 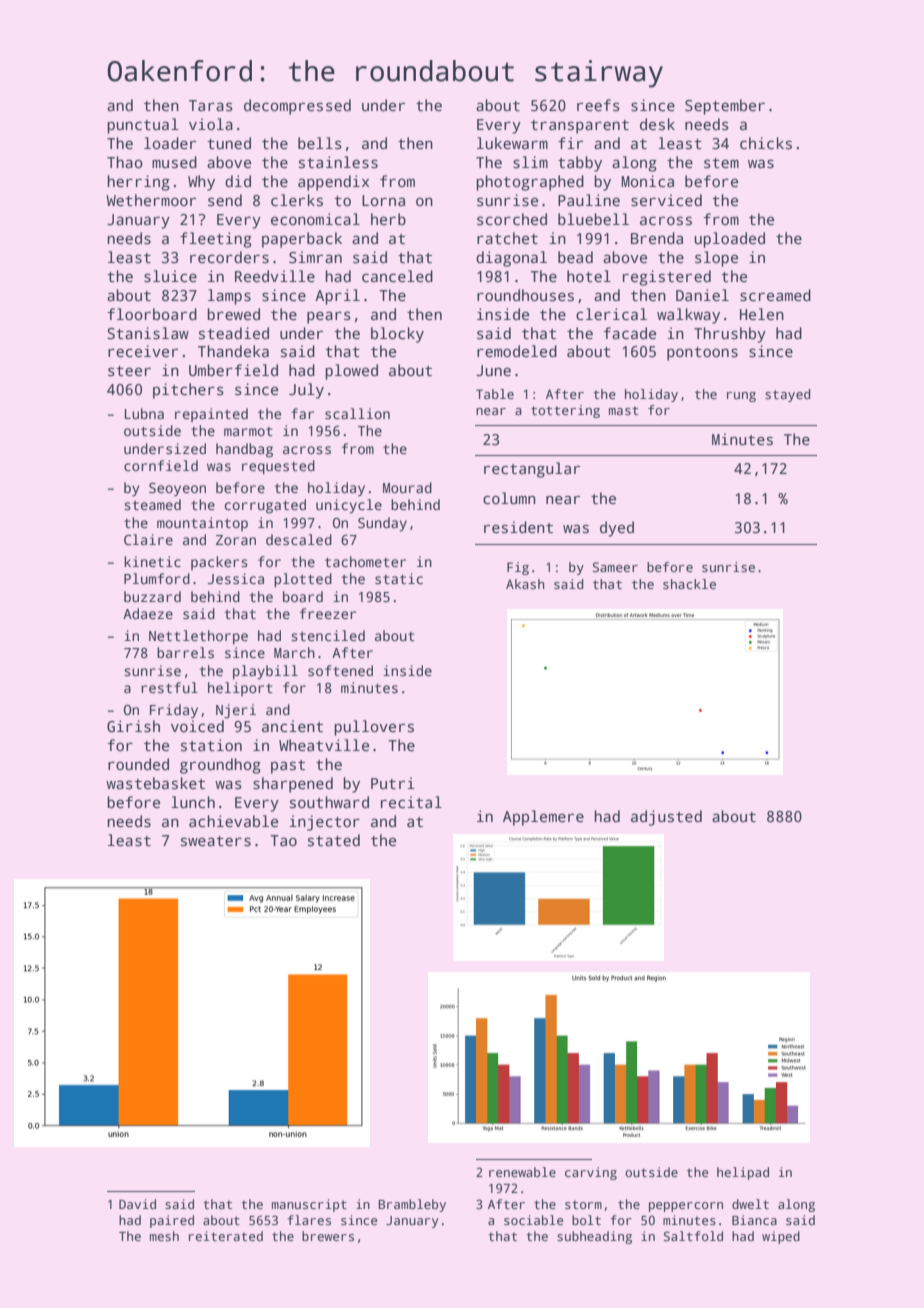 What do you see at coordinates (236, 578) in the screenshot?
I see `Jessica` at bounding box center [236, 578].
